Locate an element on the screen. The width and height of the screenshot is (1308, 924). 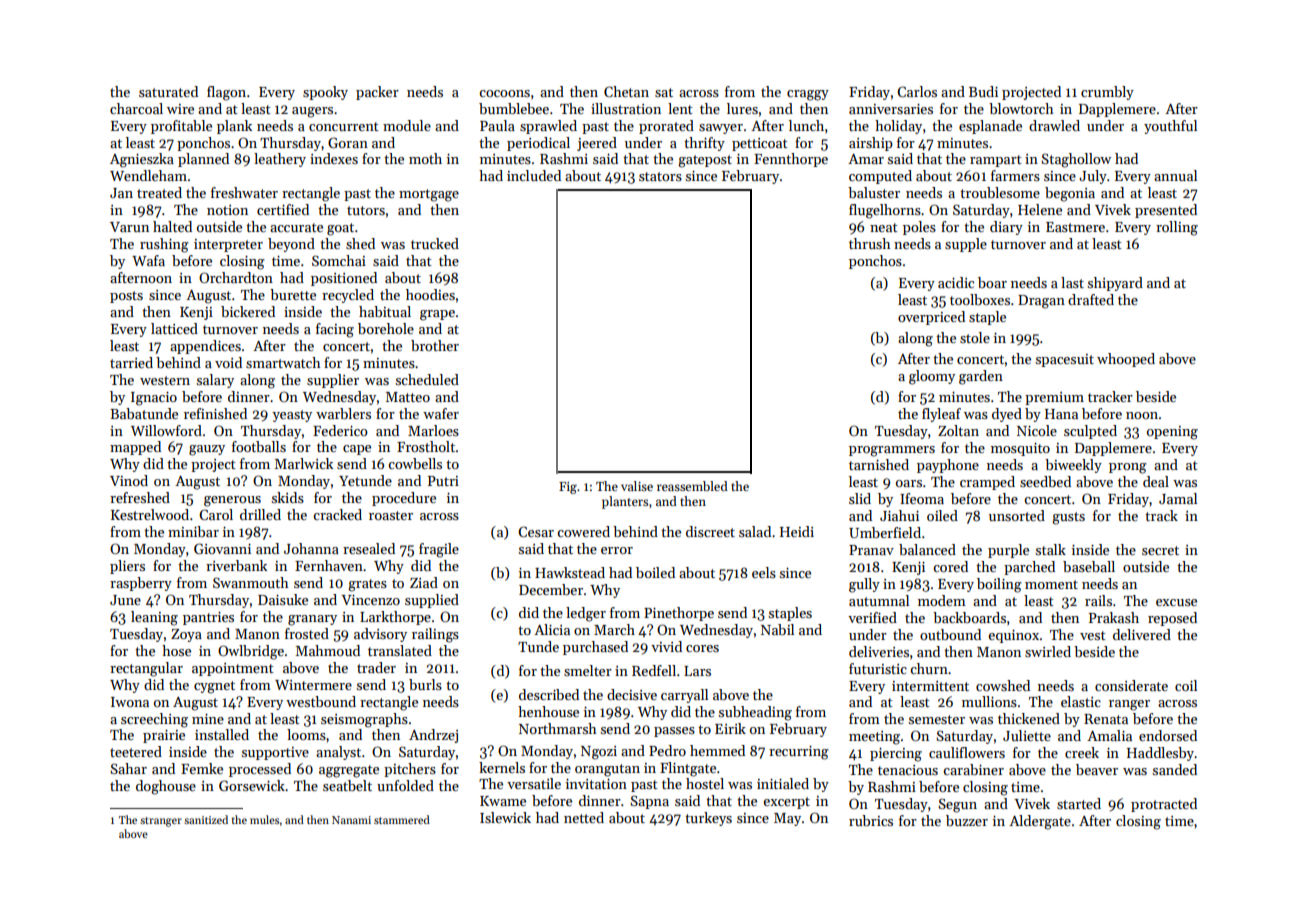
Chetan is located at coordinates (626, 91).
